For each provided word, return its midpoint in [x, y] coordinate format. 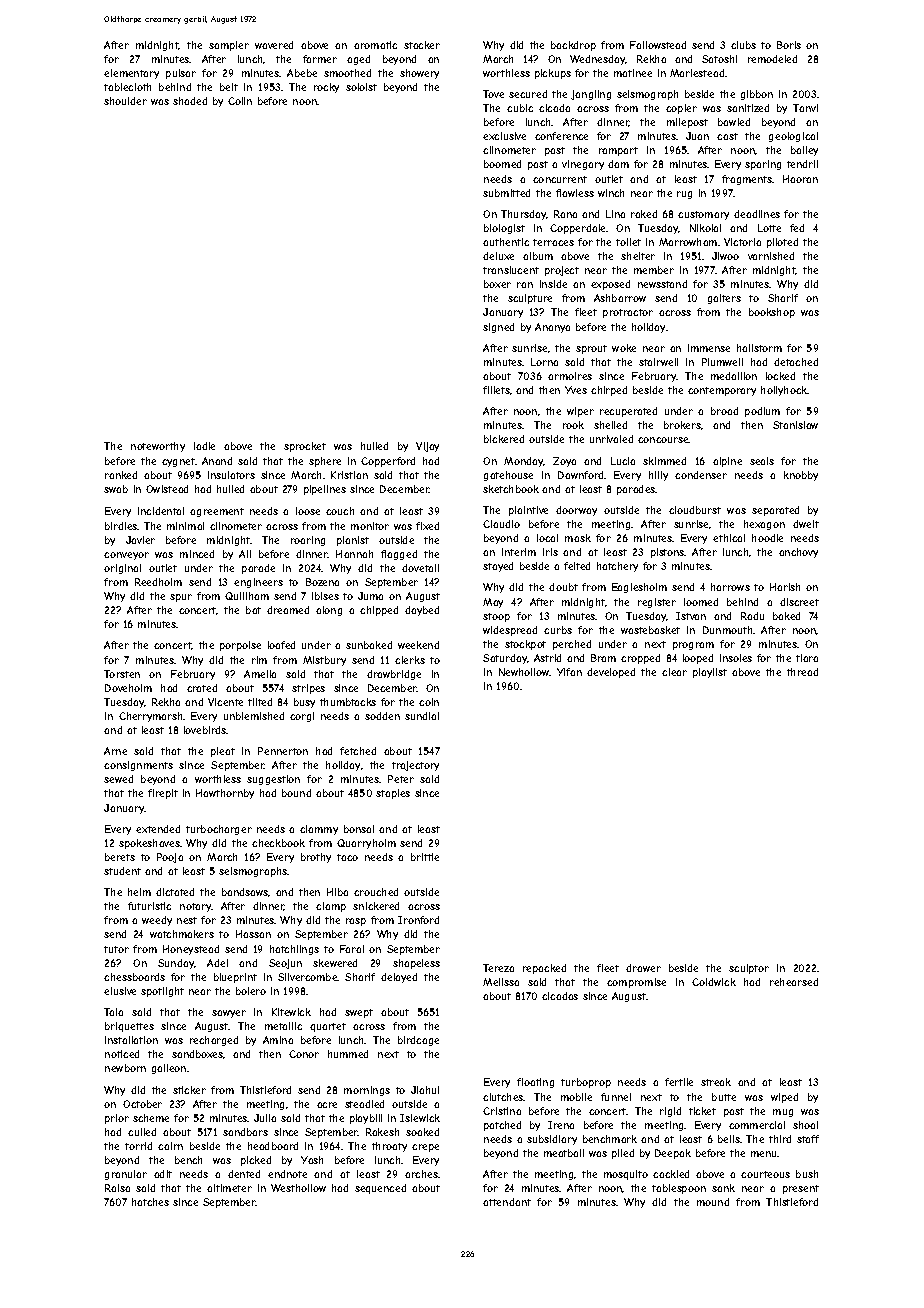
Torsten [122, 674]
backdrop [573, 46]
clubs [743, 45]
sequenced [380, 1189]
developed [611, 673]
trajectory [415, 766]
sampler [229, 46]
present [801, 1189]
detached [796, 362]
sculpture [530, 299]
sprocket [305, 447]
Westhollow [298, 1188]
